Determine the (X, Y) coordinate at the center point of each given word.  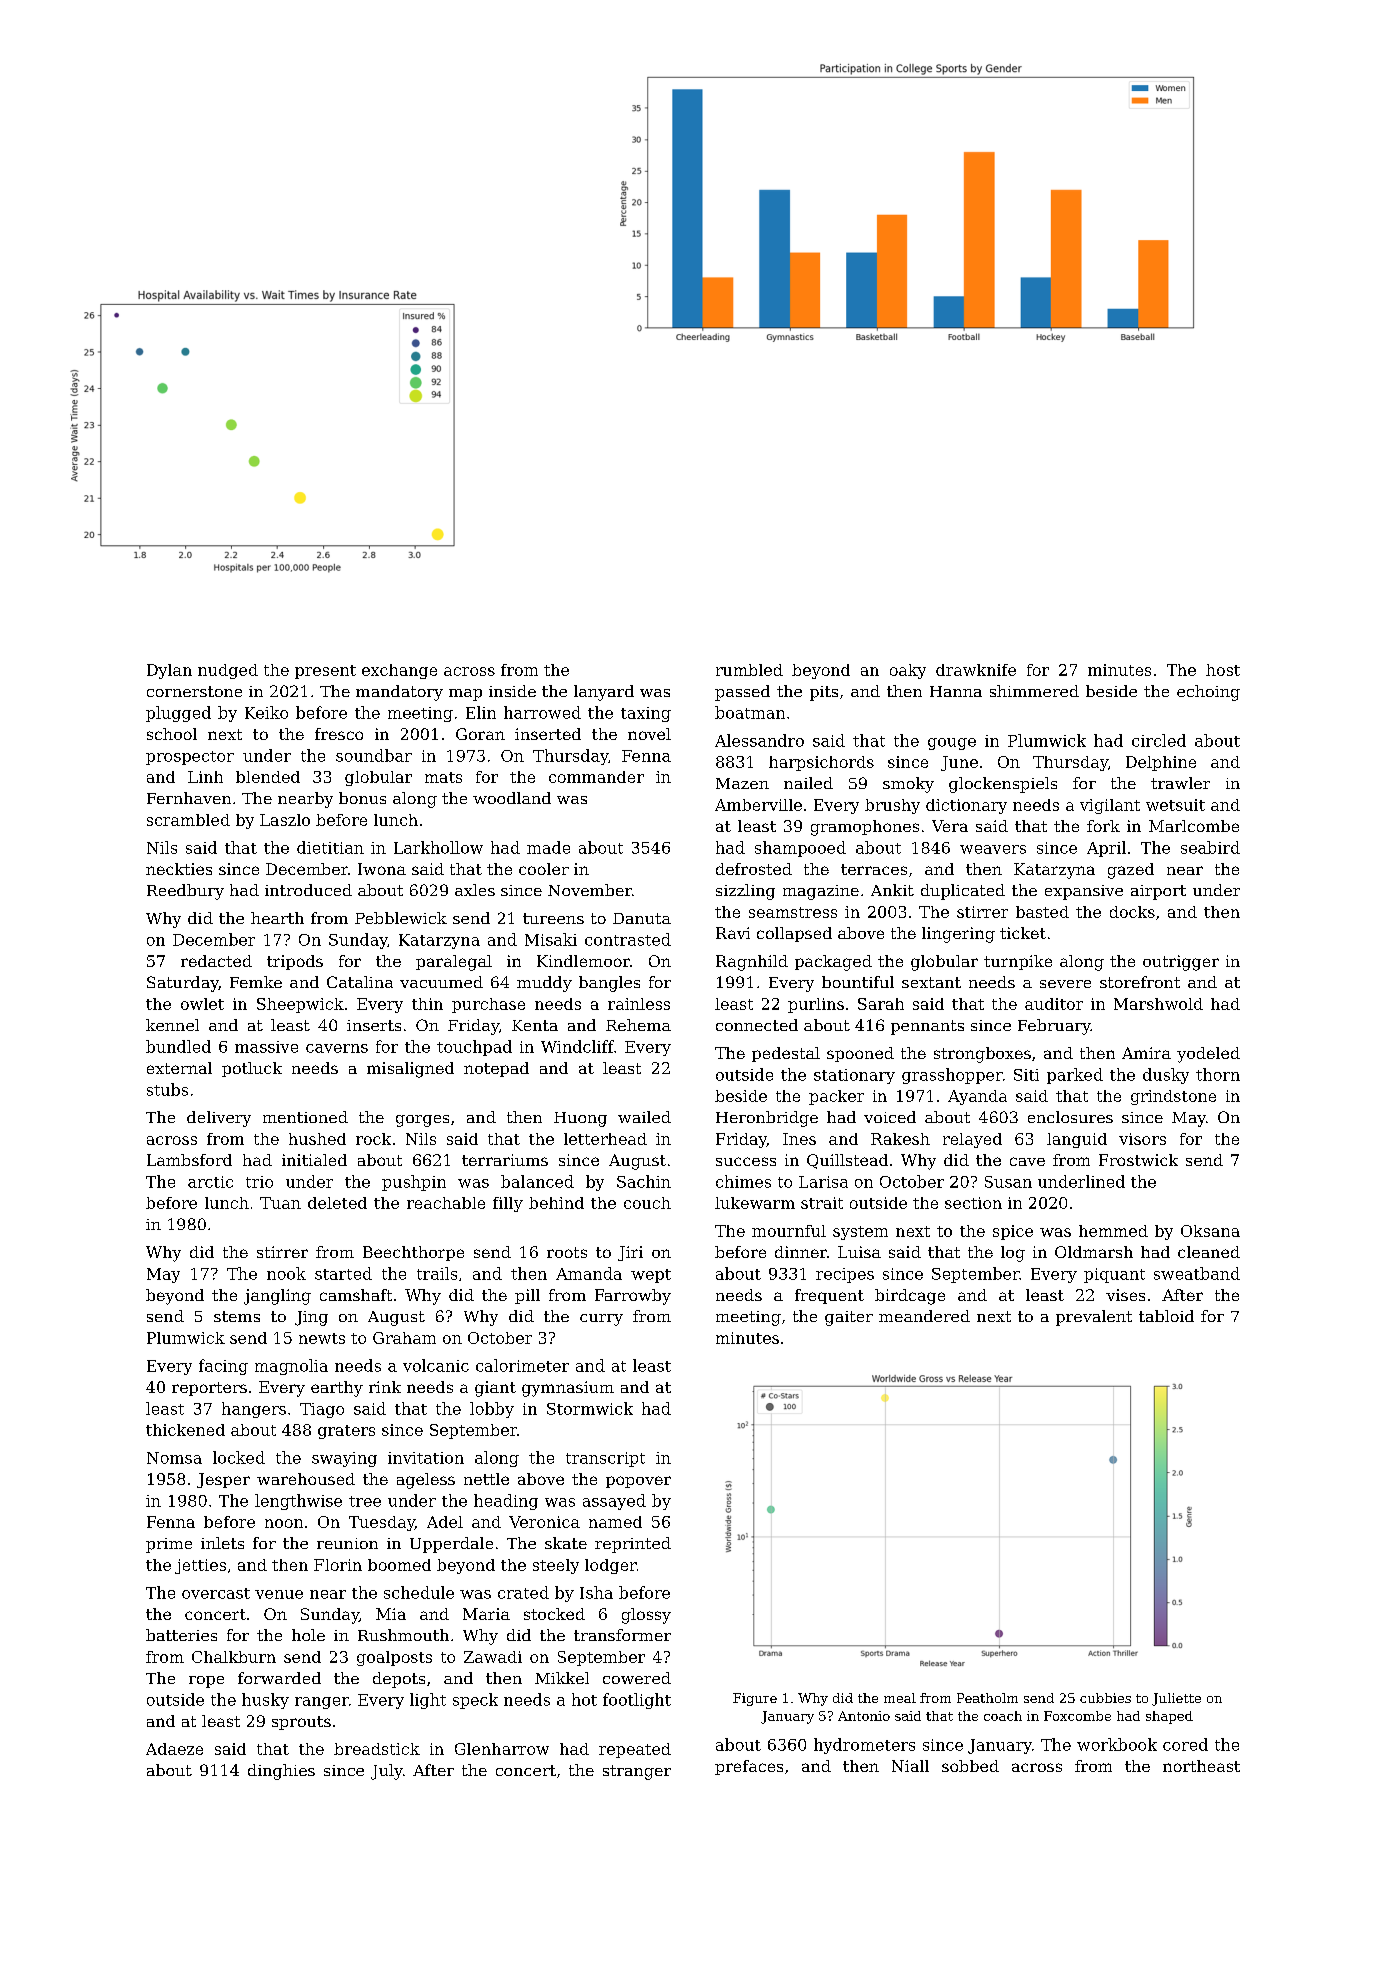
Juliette (1176, 1699)
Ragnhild (752, 963)
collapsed (794, 934)
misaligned (410, 1070)
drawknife (976, 670)
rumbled (749, 670)
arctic (210, 1182)
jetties (200, 1566)
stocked (554, 1614)
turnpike (1018, 962)
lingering (958, 935)
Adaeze (174, 1749)
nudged (228, 671)
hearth (277, 918)
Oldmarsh (1094, 1252)
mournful (789, 1231)
